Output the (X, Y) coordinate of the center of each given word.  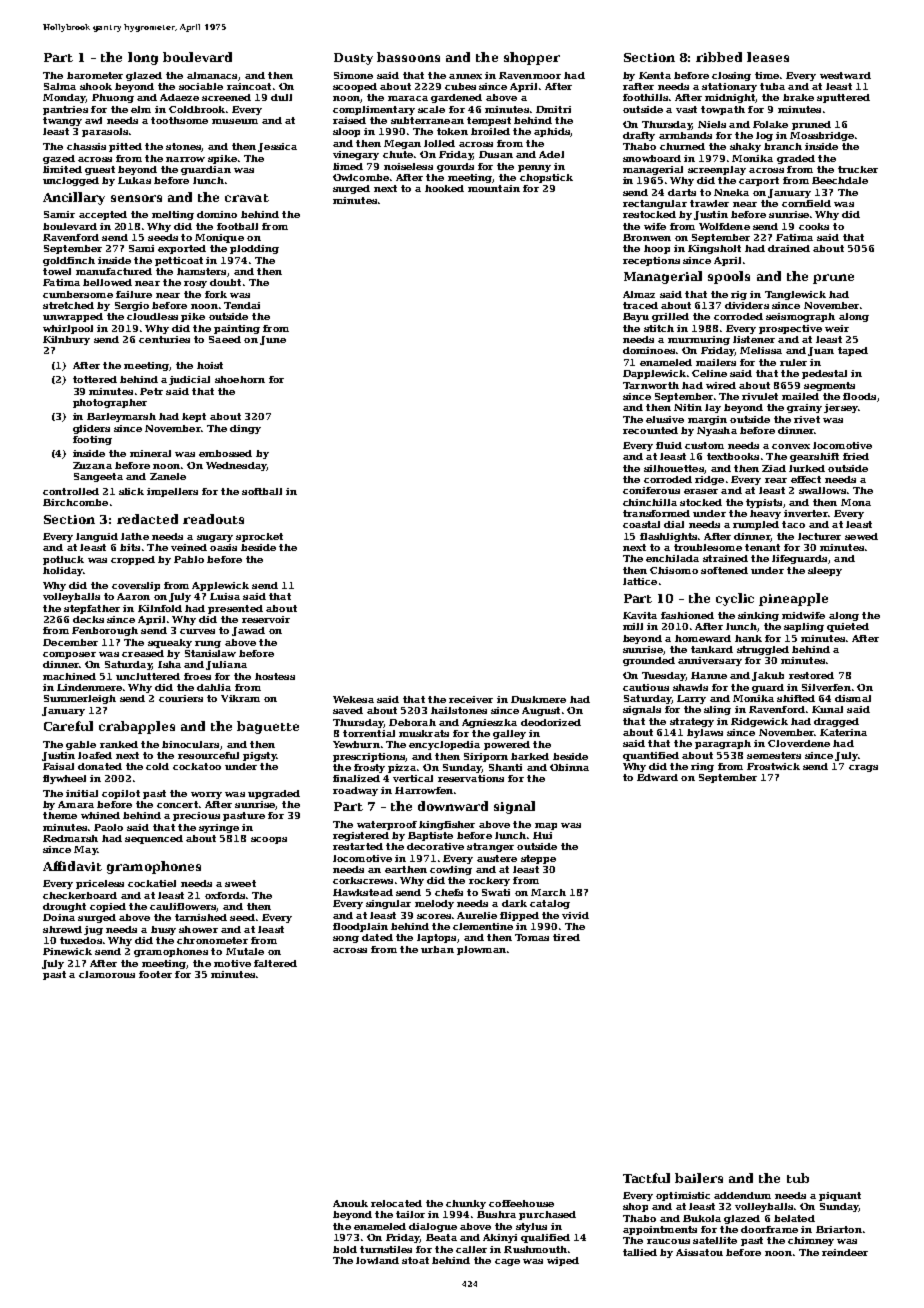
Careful (68, 726)
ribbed (719, 57)
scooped (355, 87)
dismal (853, 698)
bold (345, 1249)
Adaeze (179, 97)
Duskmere (538, 699)
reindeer (845, 1252)
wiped (563, 1261)
